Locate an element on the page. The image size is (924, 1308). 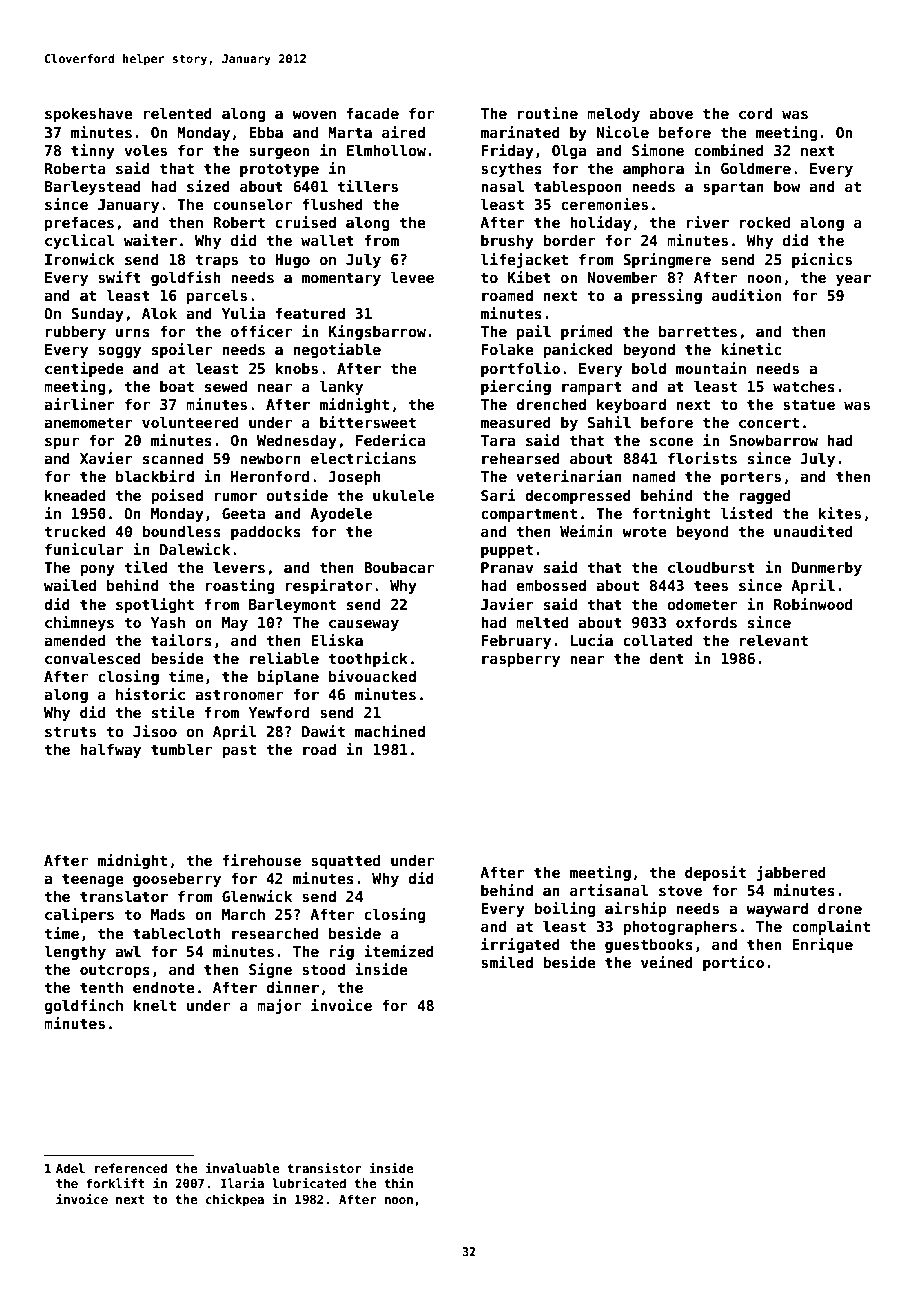
Ilaria is located at coordinates (242, 1183).
